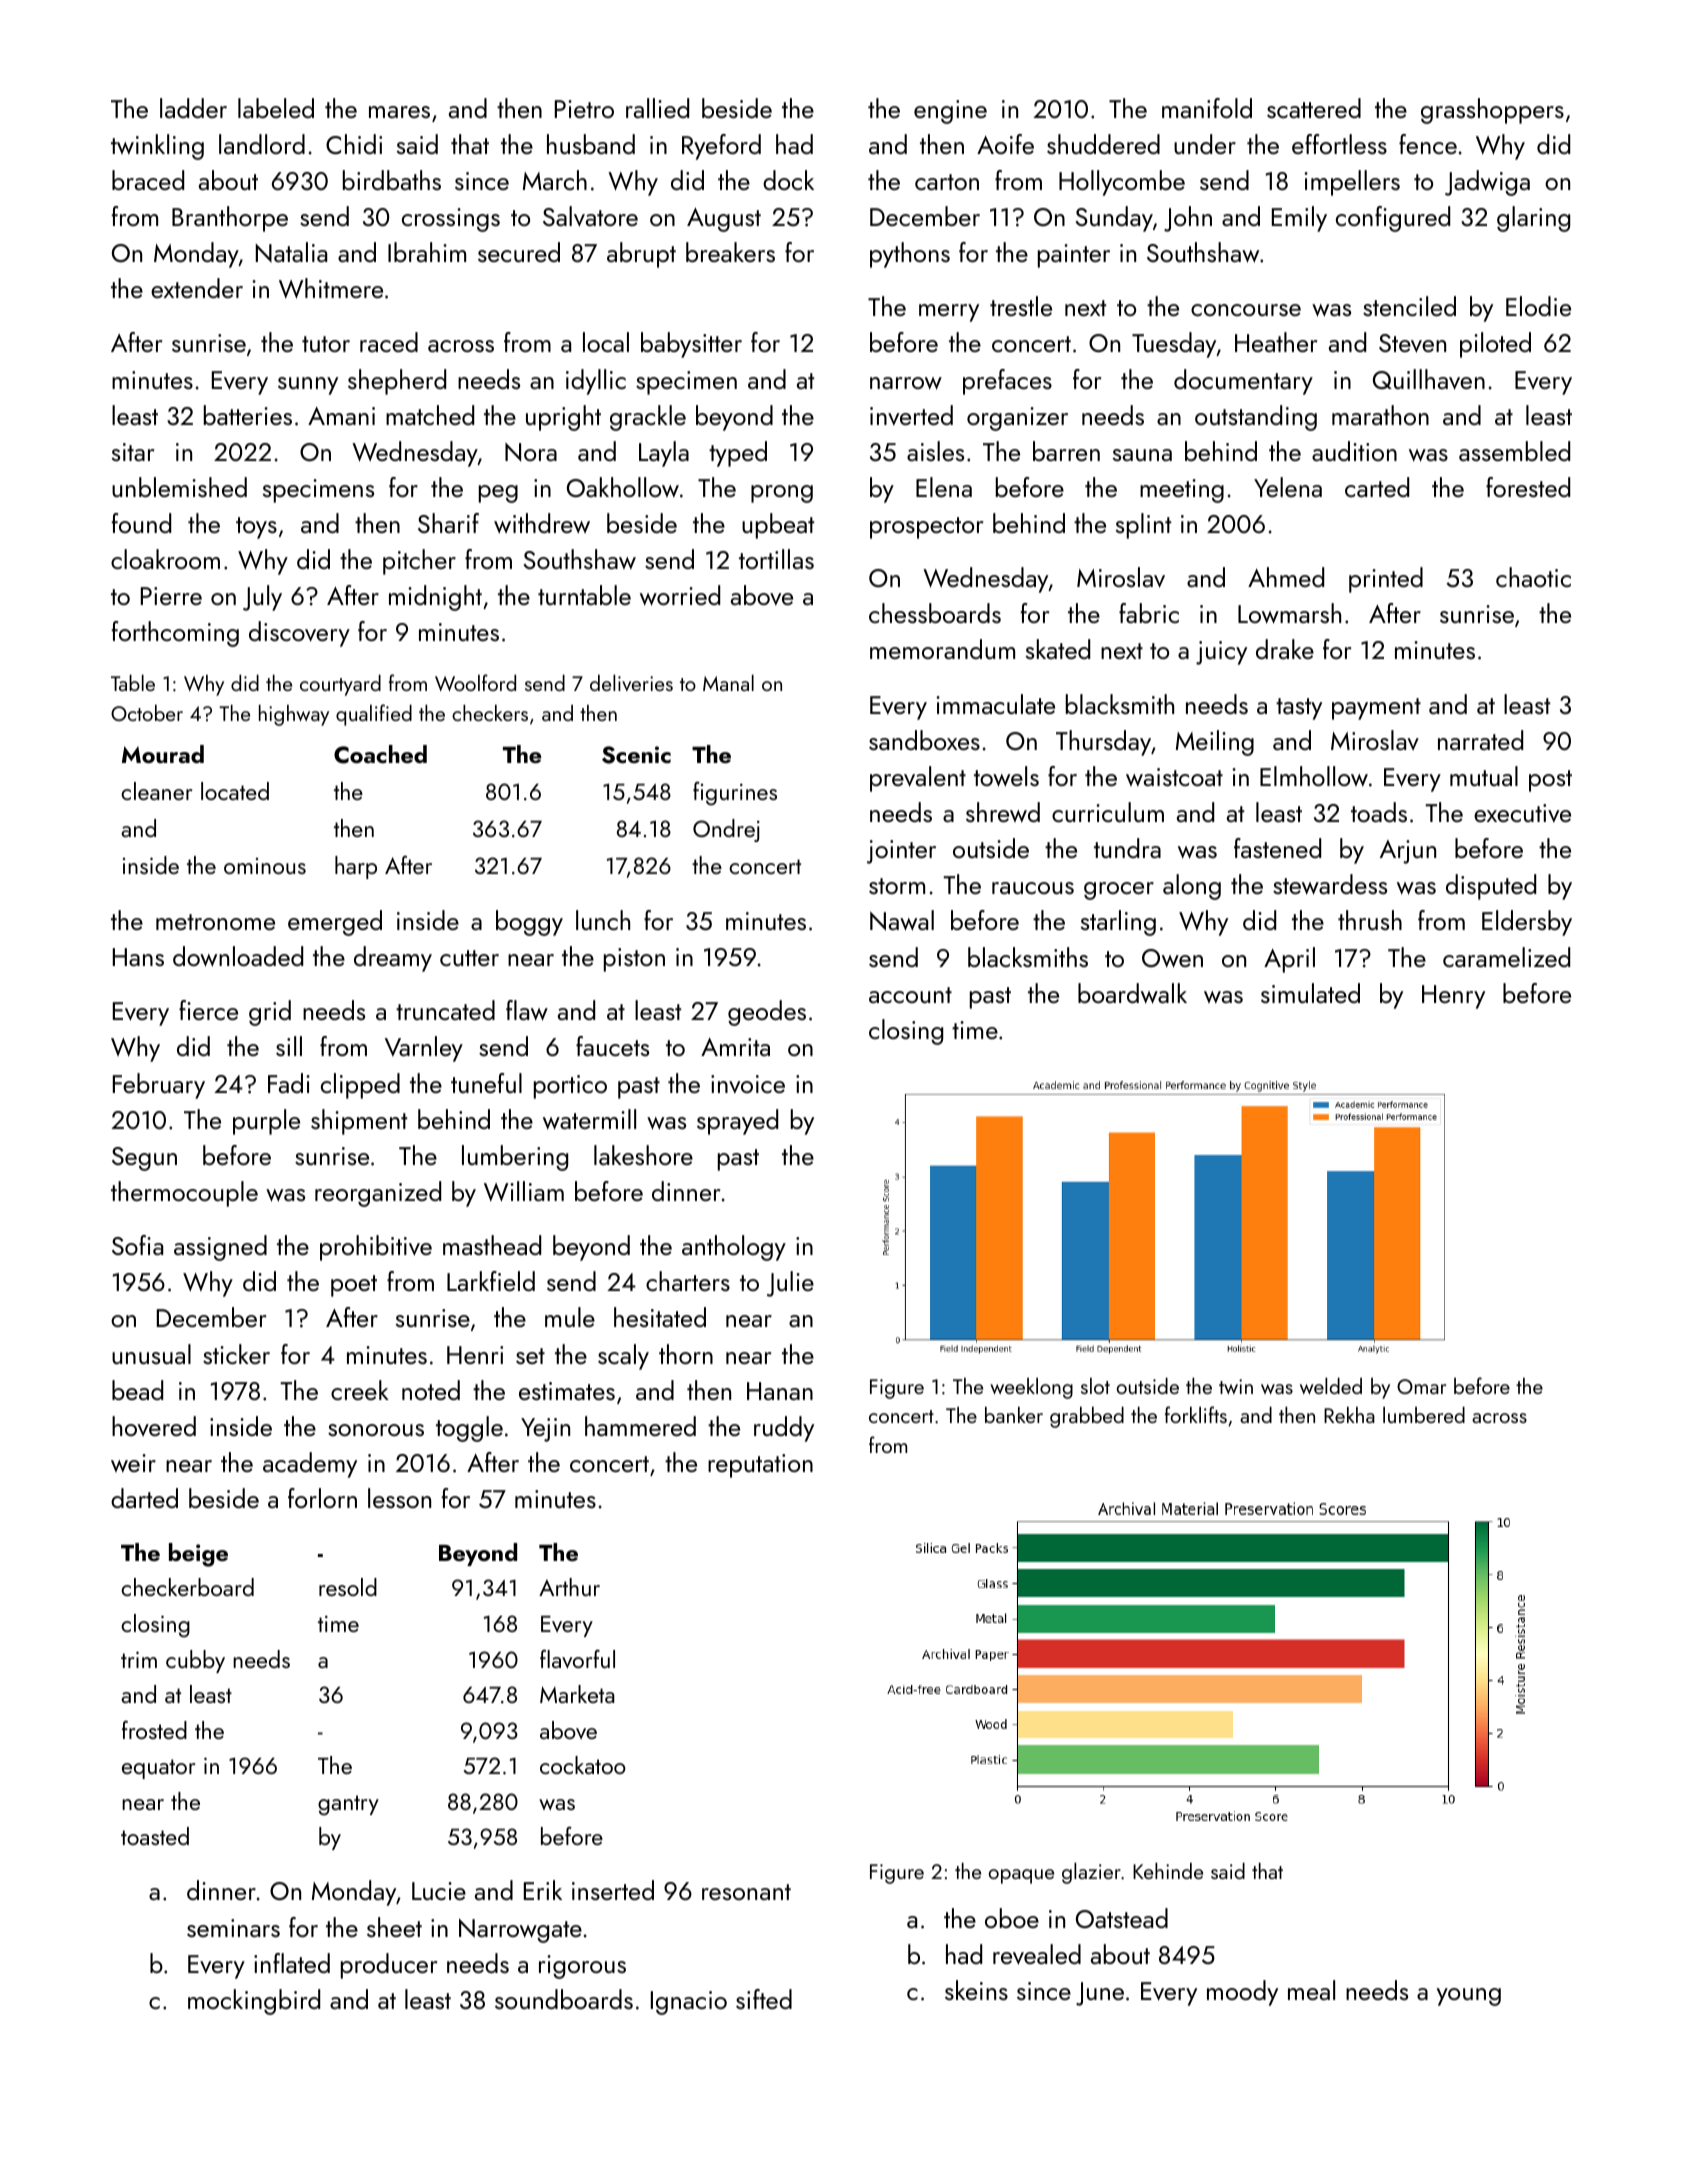 This image has width=1683, height=2178. I want to click on inflated, so click(292, 1963).
